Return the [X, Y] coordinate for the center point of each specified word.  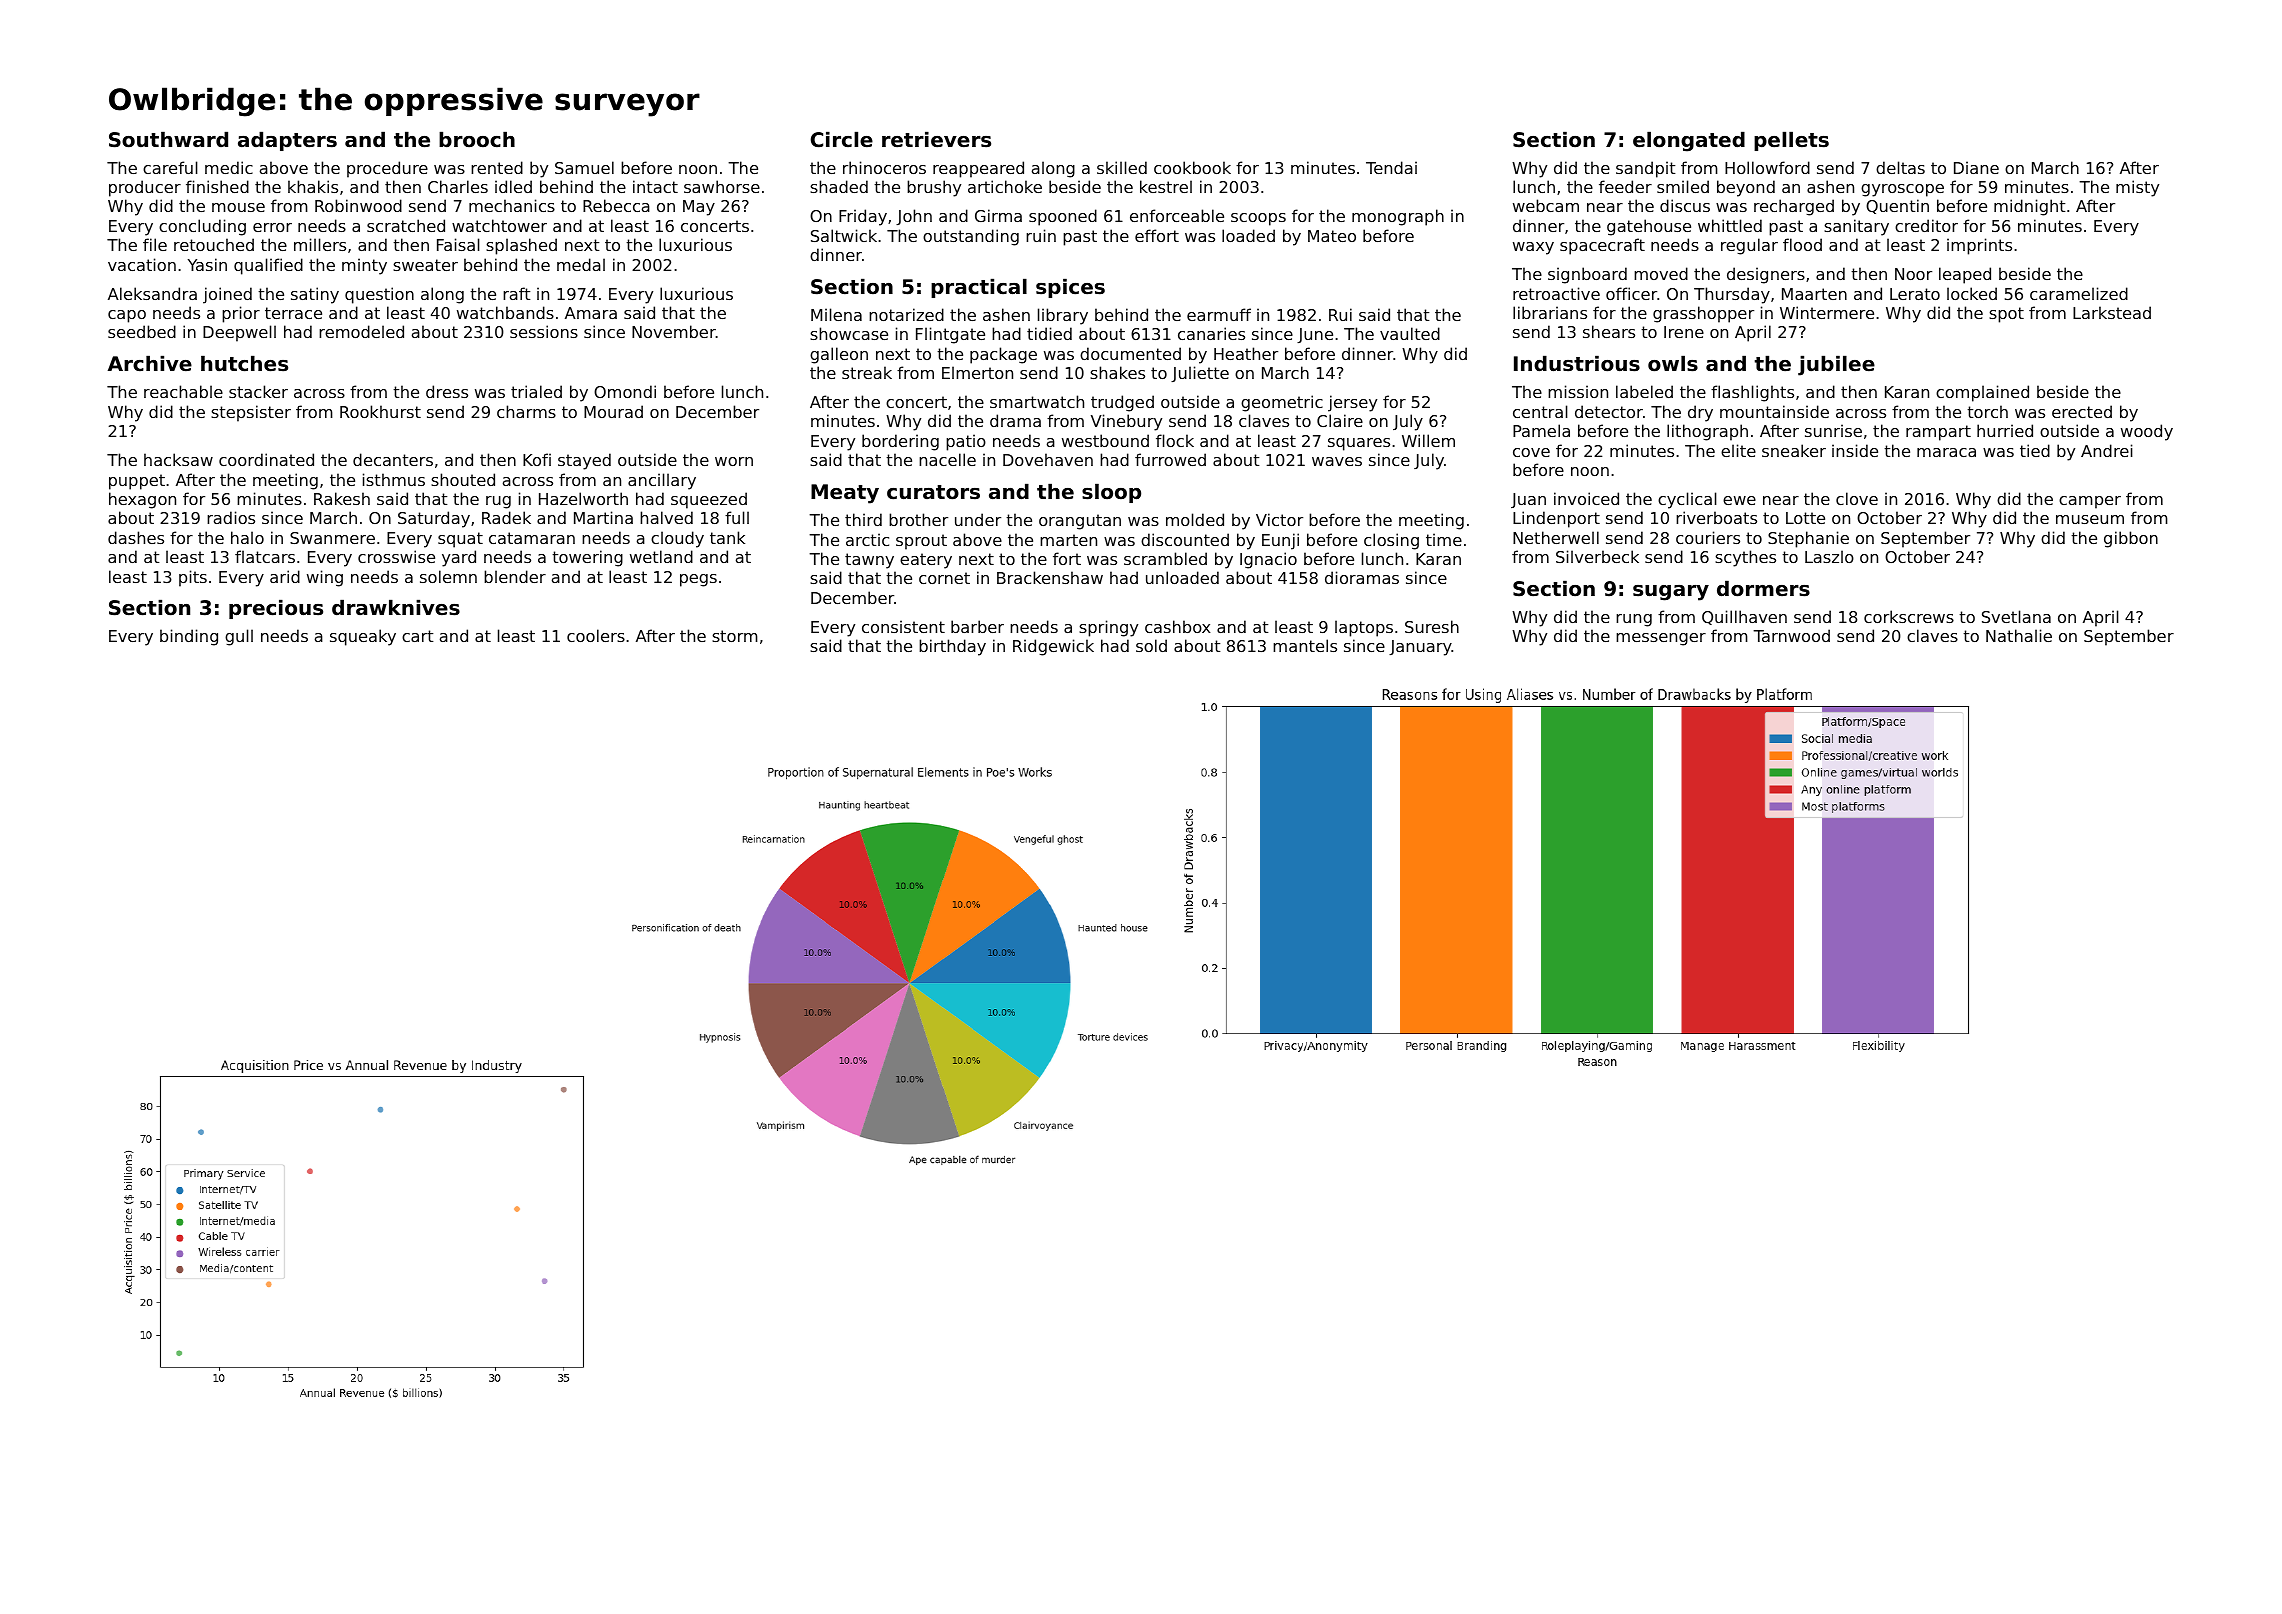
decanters [393, 459]
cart [418, 636]
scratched [406, 225]
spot [2006, 315]
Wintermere [1827, 312]
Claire [1340, 420]
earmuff [1219, 314]
